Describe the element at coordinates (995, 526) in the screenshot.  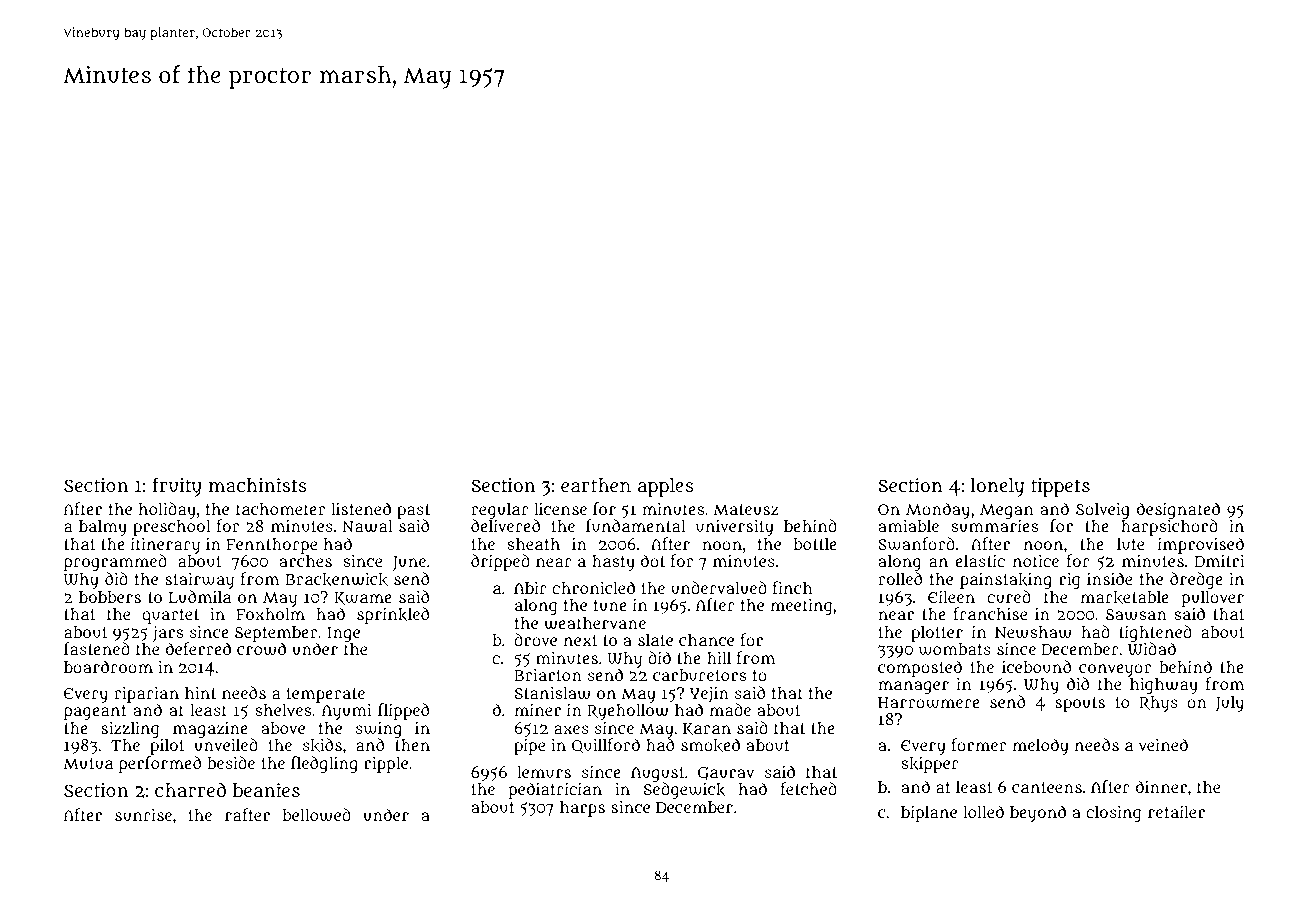
I see `summaries` at that location.
